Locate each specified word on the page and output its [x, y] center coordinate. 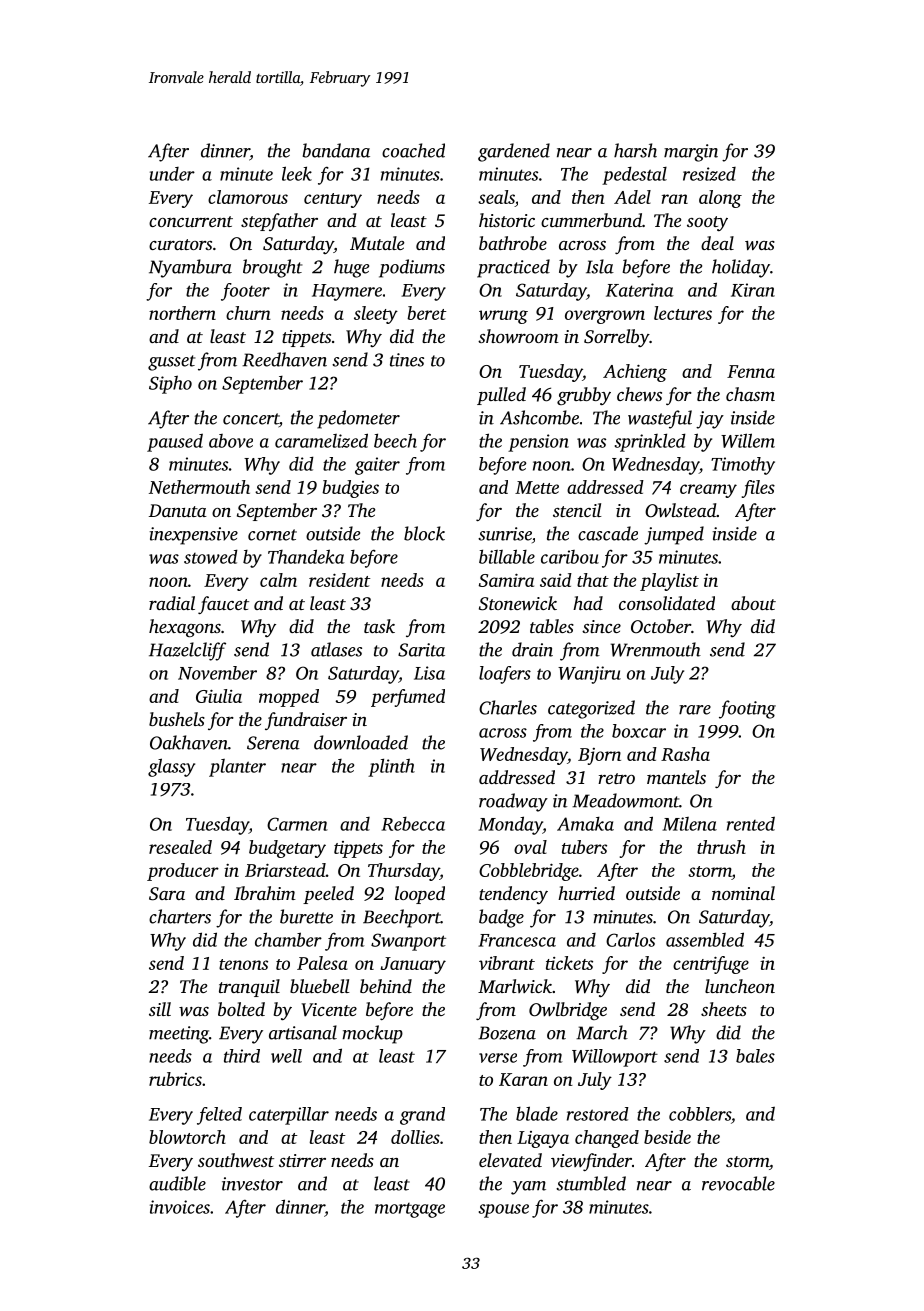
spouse [504, 1211]
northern [182, 313]
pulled [501, 396]
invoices [180, 1207]
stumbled [591, 1183]
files [758, 489]
